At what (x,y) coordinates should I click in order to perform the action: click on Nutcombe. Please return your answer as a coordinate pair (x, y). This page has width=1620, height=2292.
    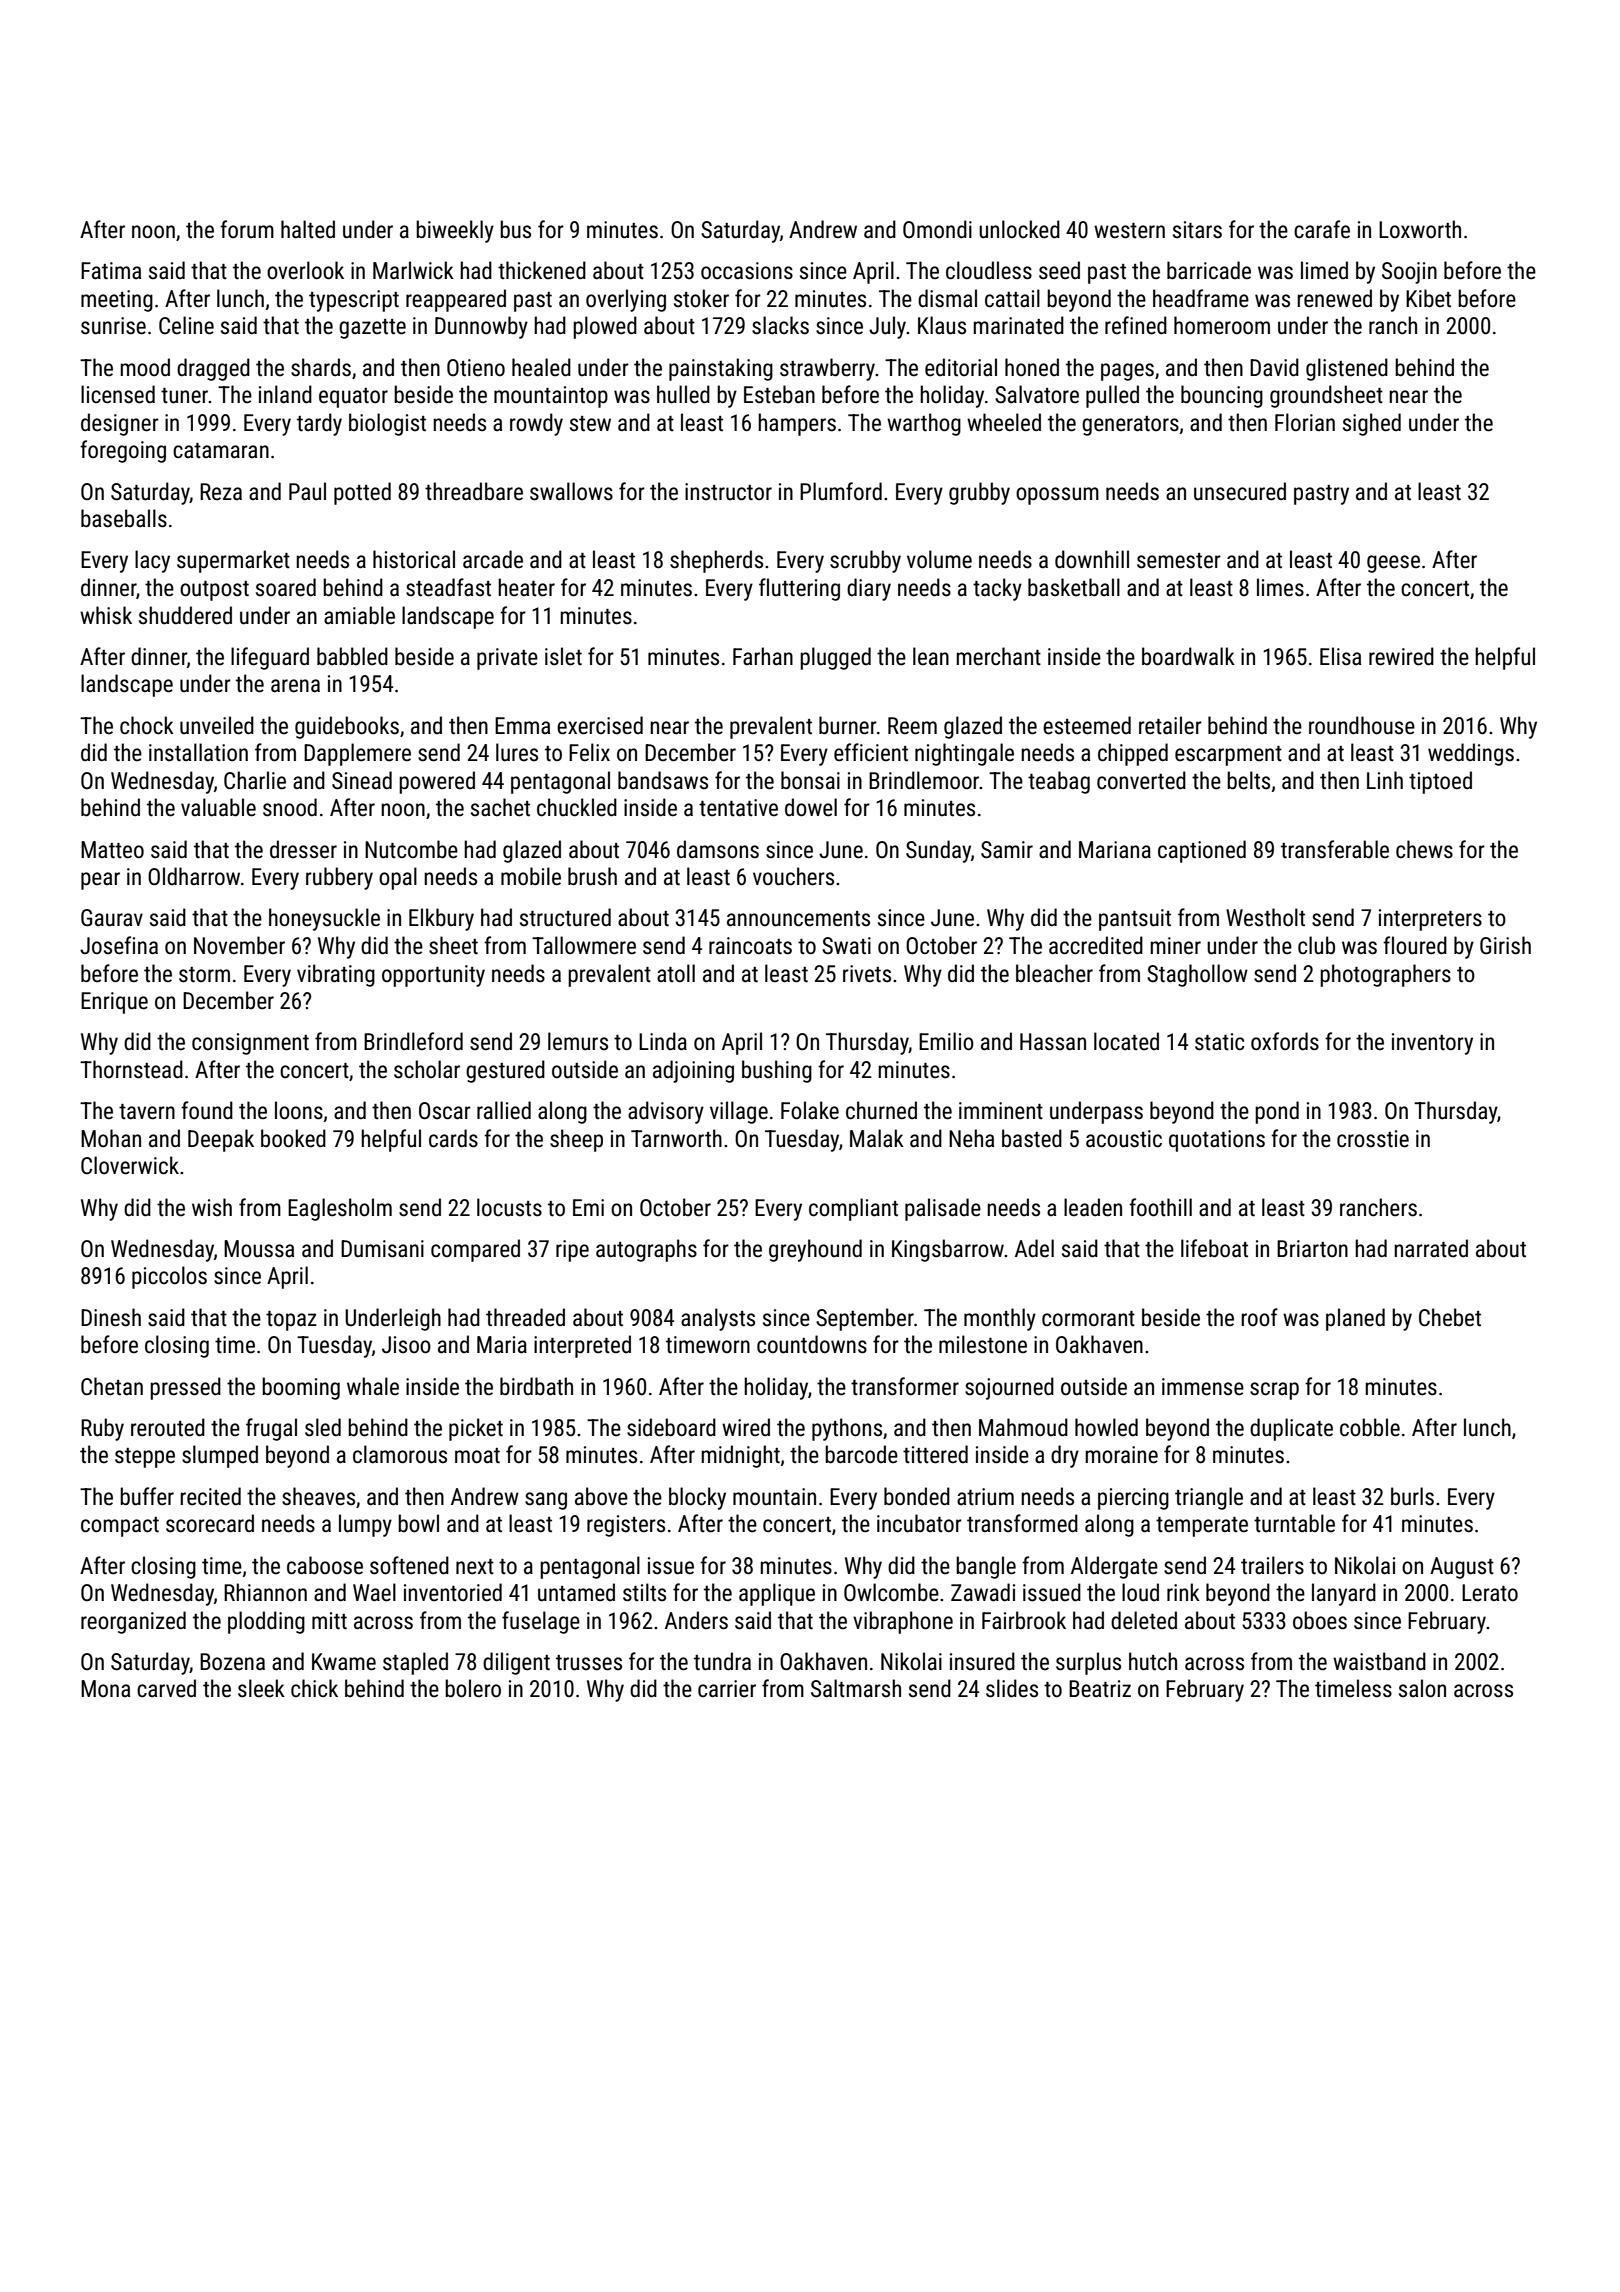
    Looking at the image, I should click on (411, 849).
